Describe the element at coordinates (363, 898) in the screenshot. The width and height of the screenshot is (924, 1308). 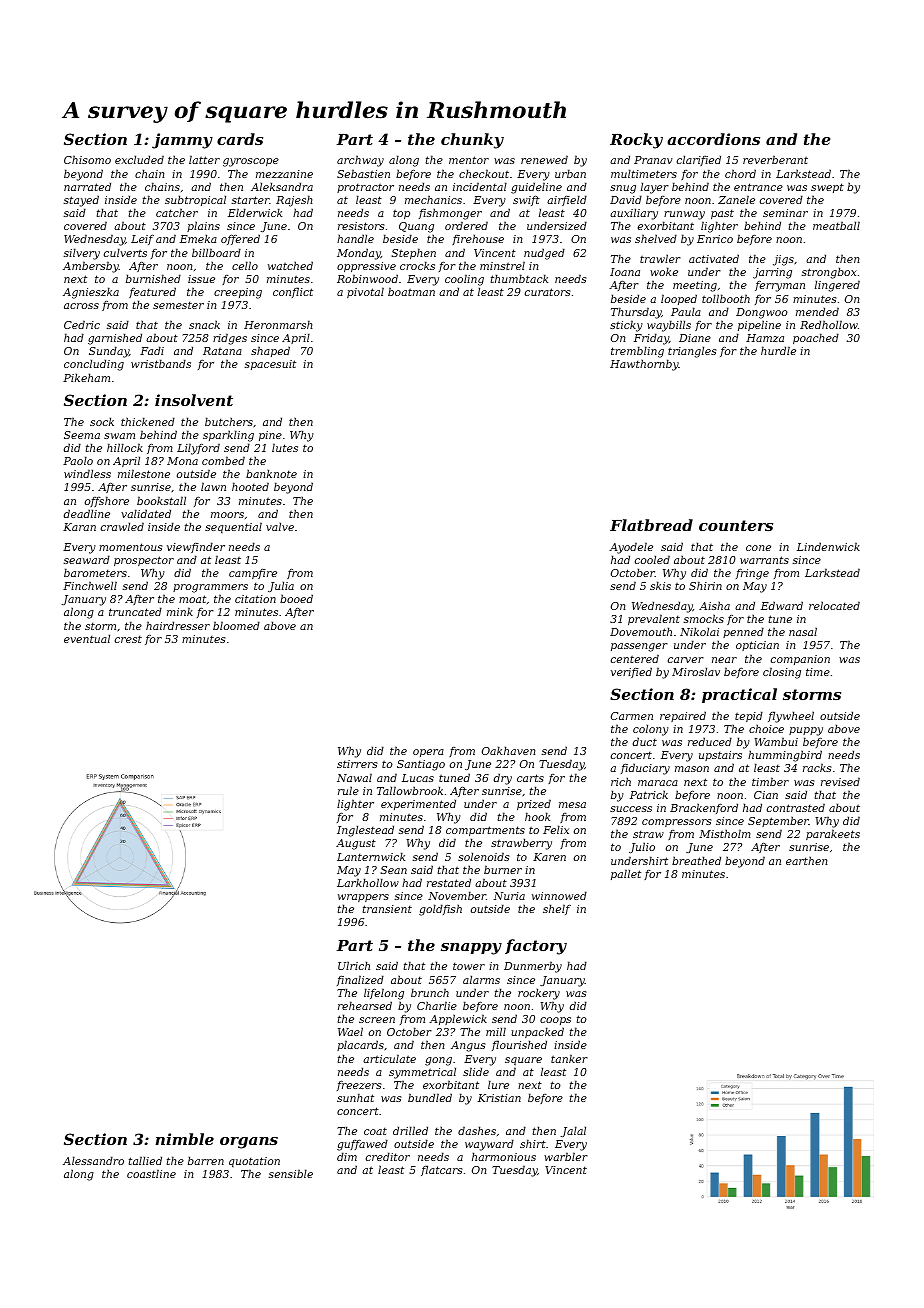
I see `wrappers` at that location.
